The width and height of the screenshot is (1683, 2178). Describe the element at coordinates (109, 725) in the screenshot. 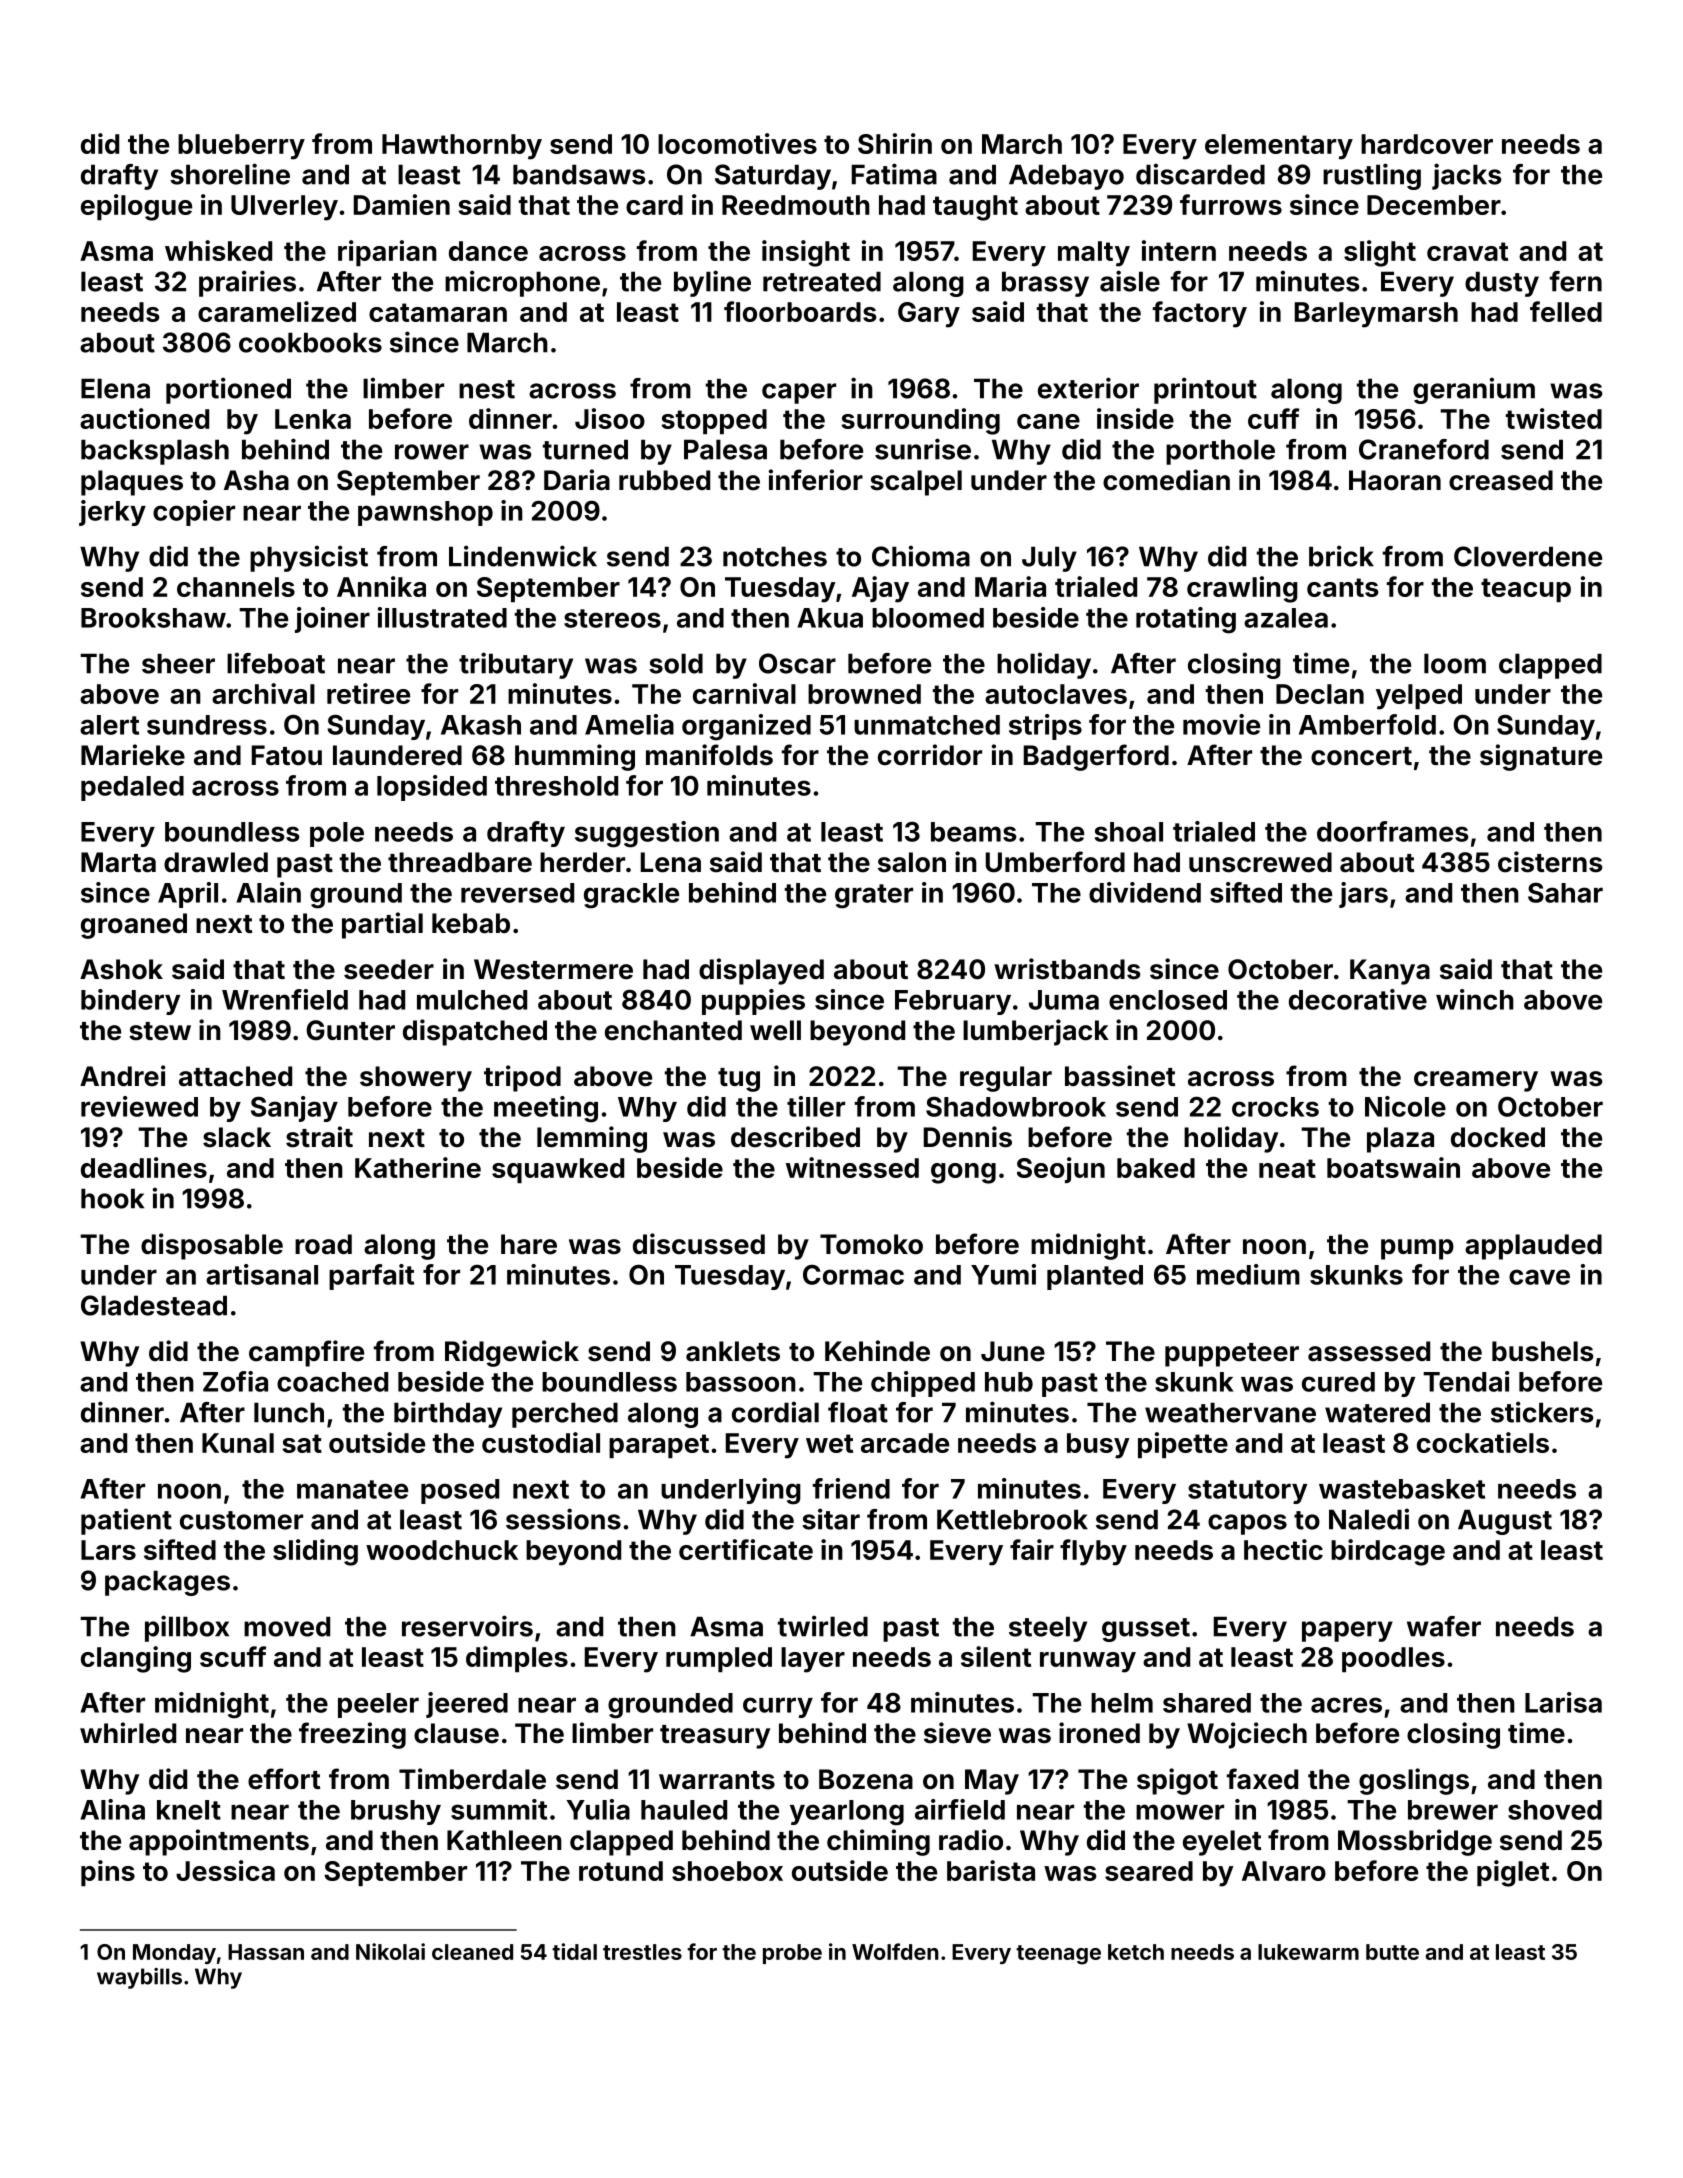

I see `alert` at that location.
